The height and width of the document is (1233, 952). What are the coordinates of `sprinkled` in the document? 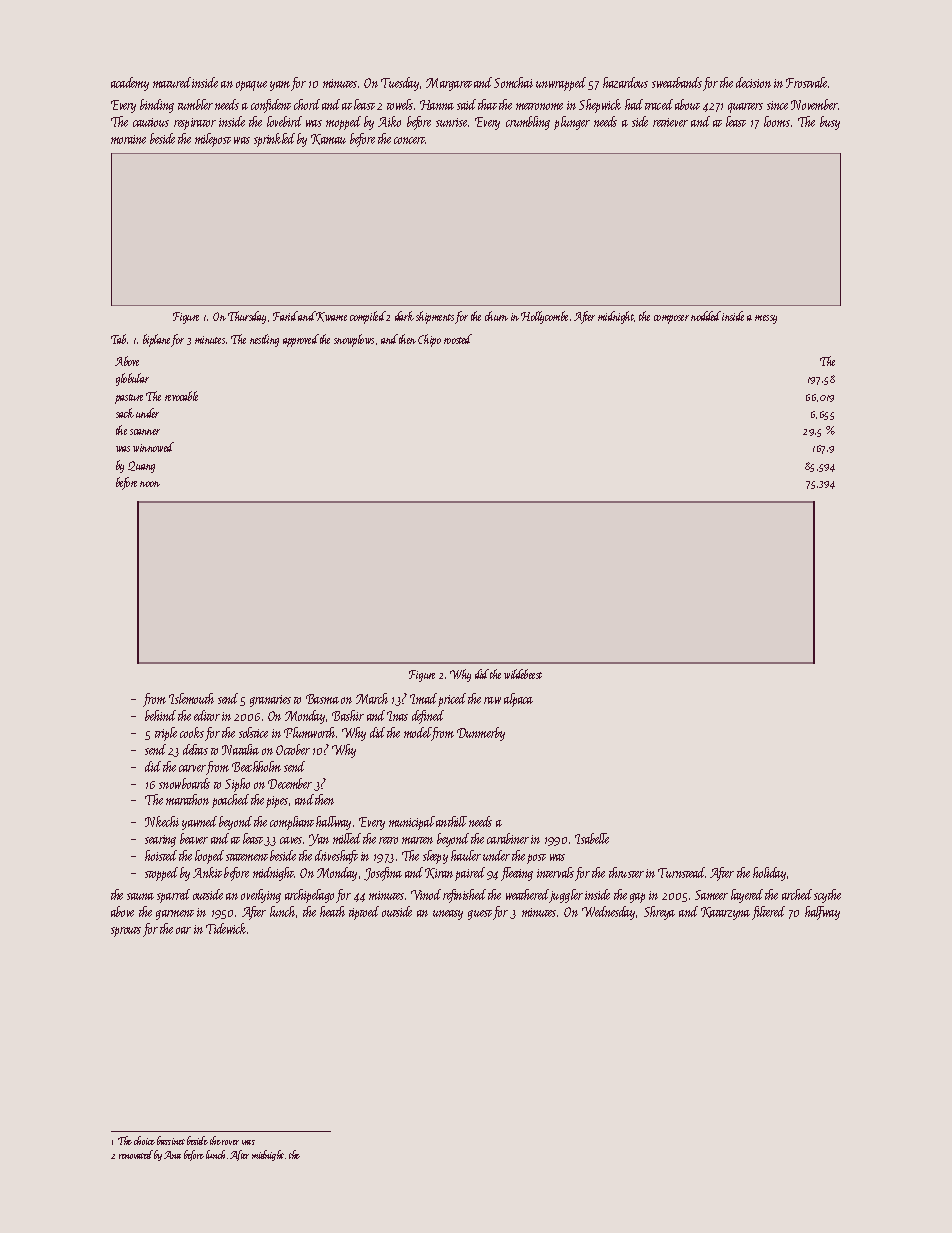 It's located at (274, 140).
